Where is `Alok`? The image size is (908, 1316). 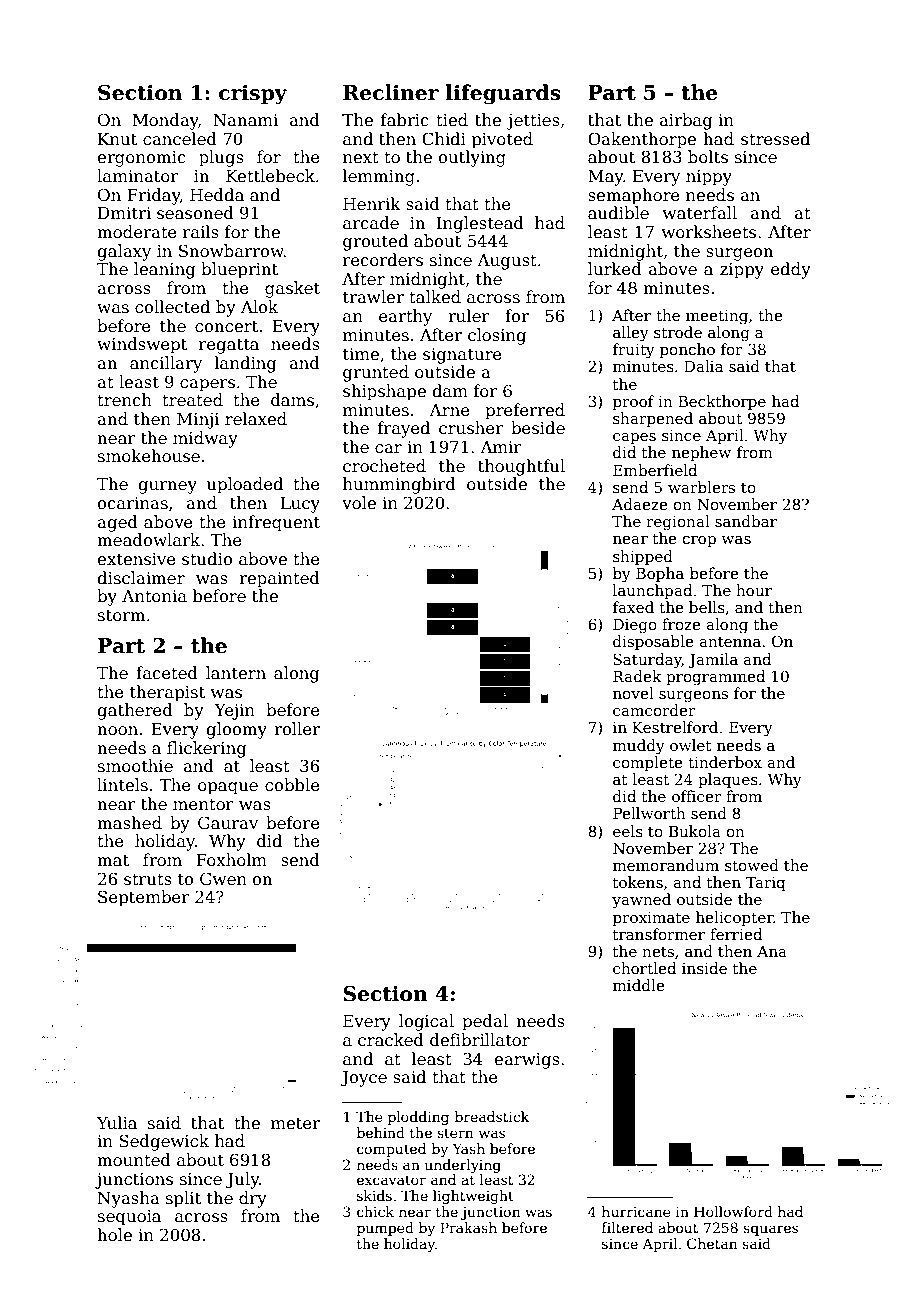
Alok is located at coordinates (259, 306).
